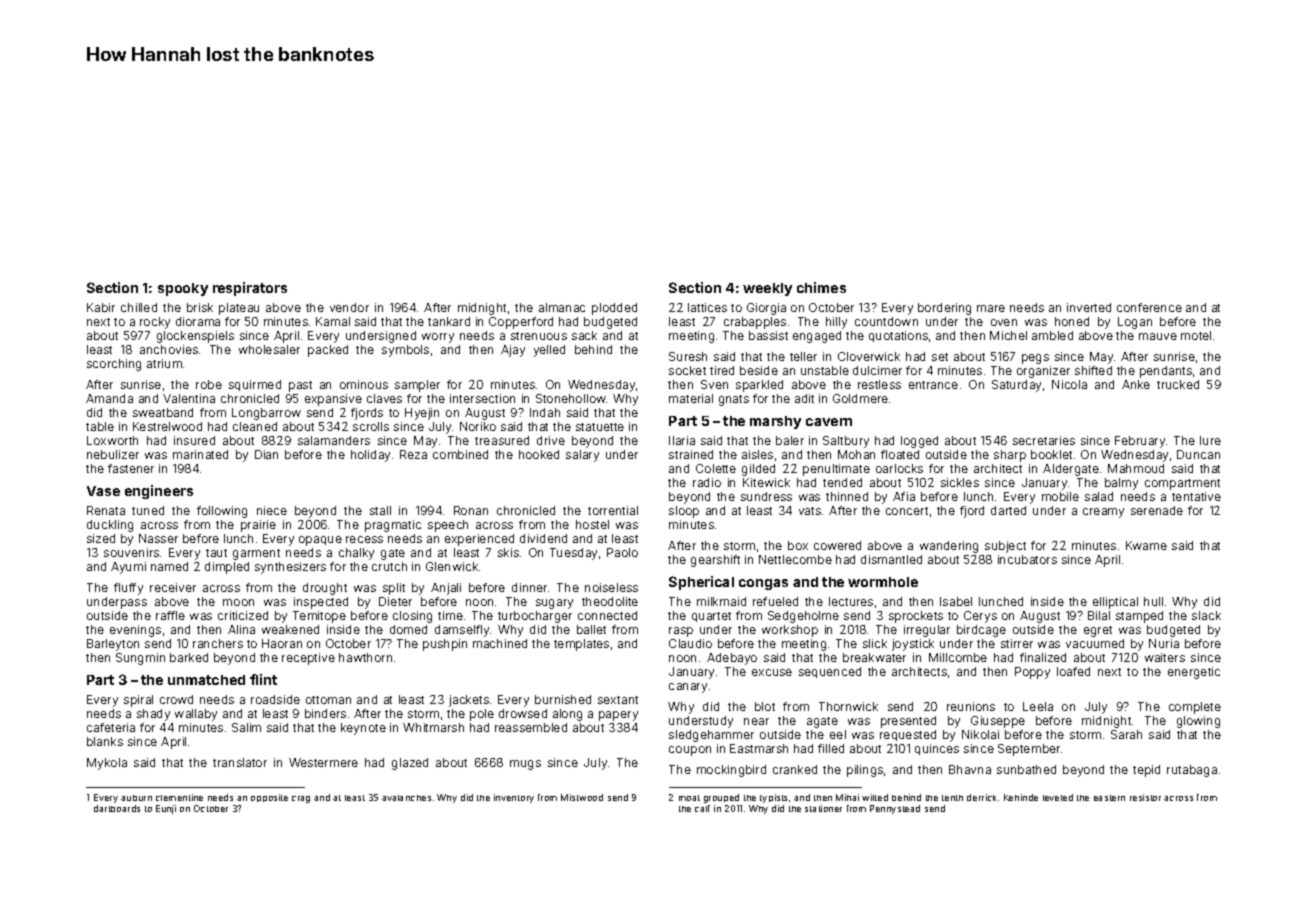 This image has height=924, width=1308. I want to click on Poppy, so click(1032, 673).
